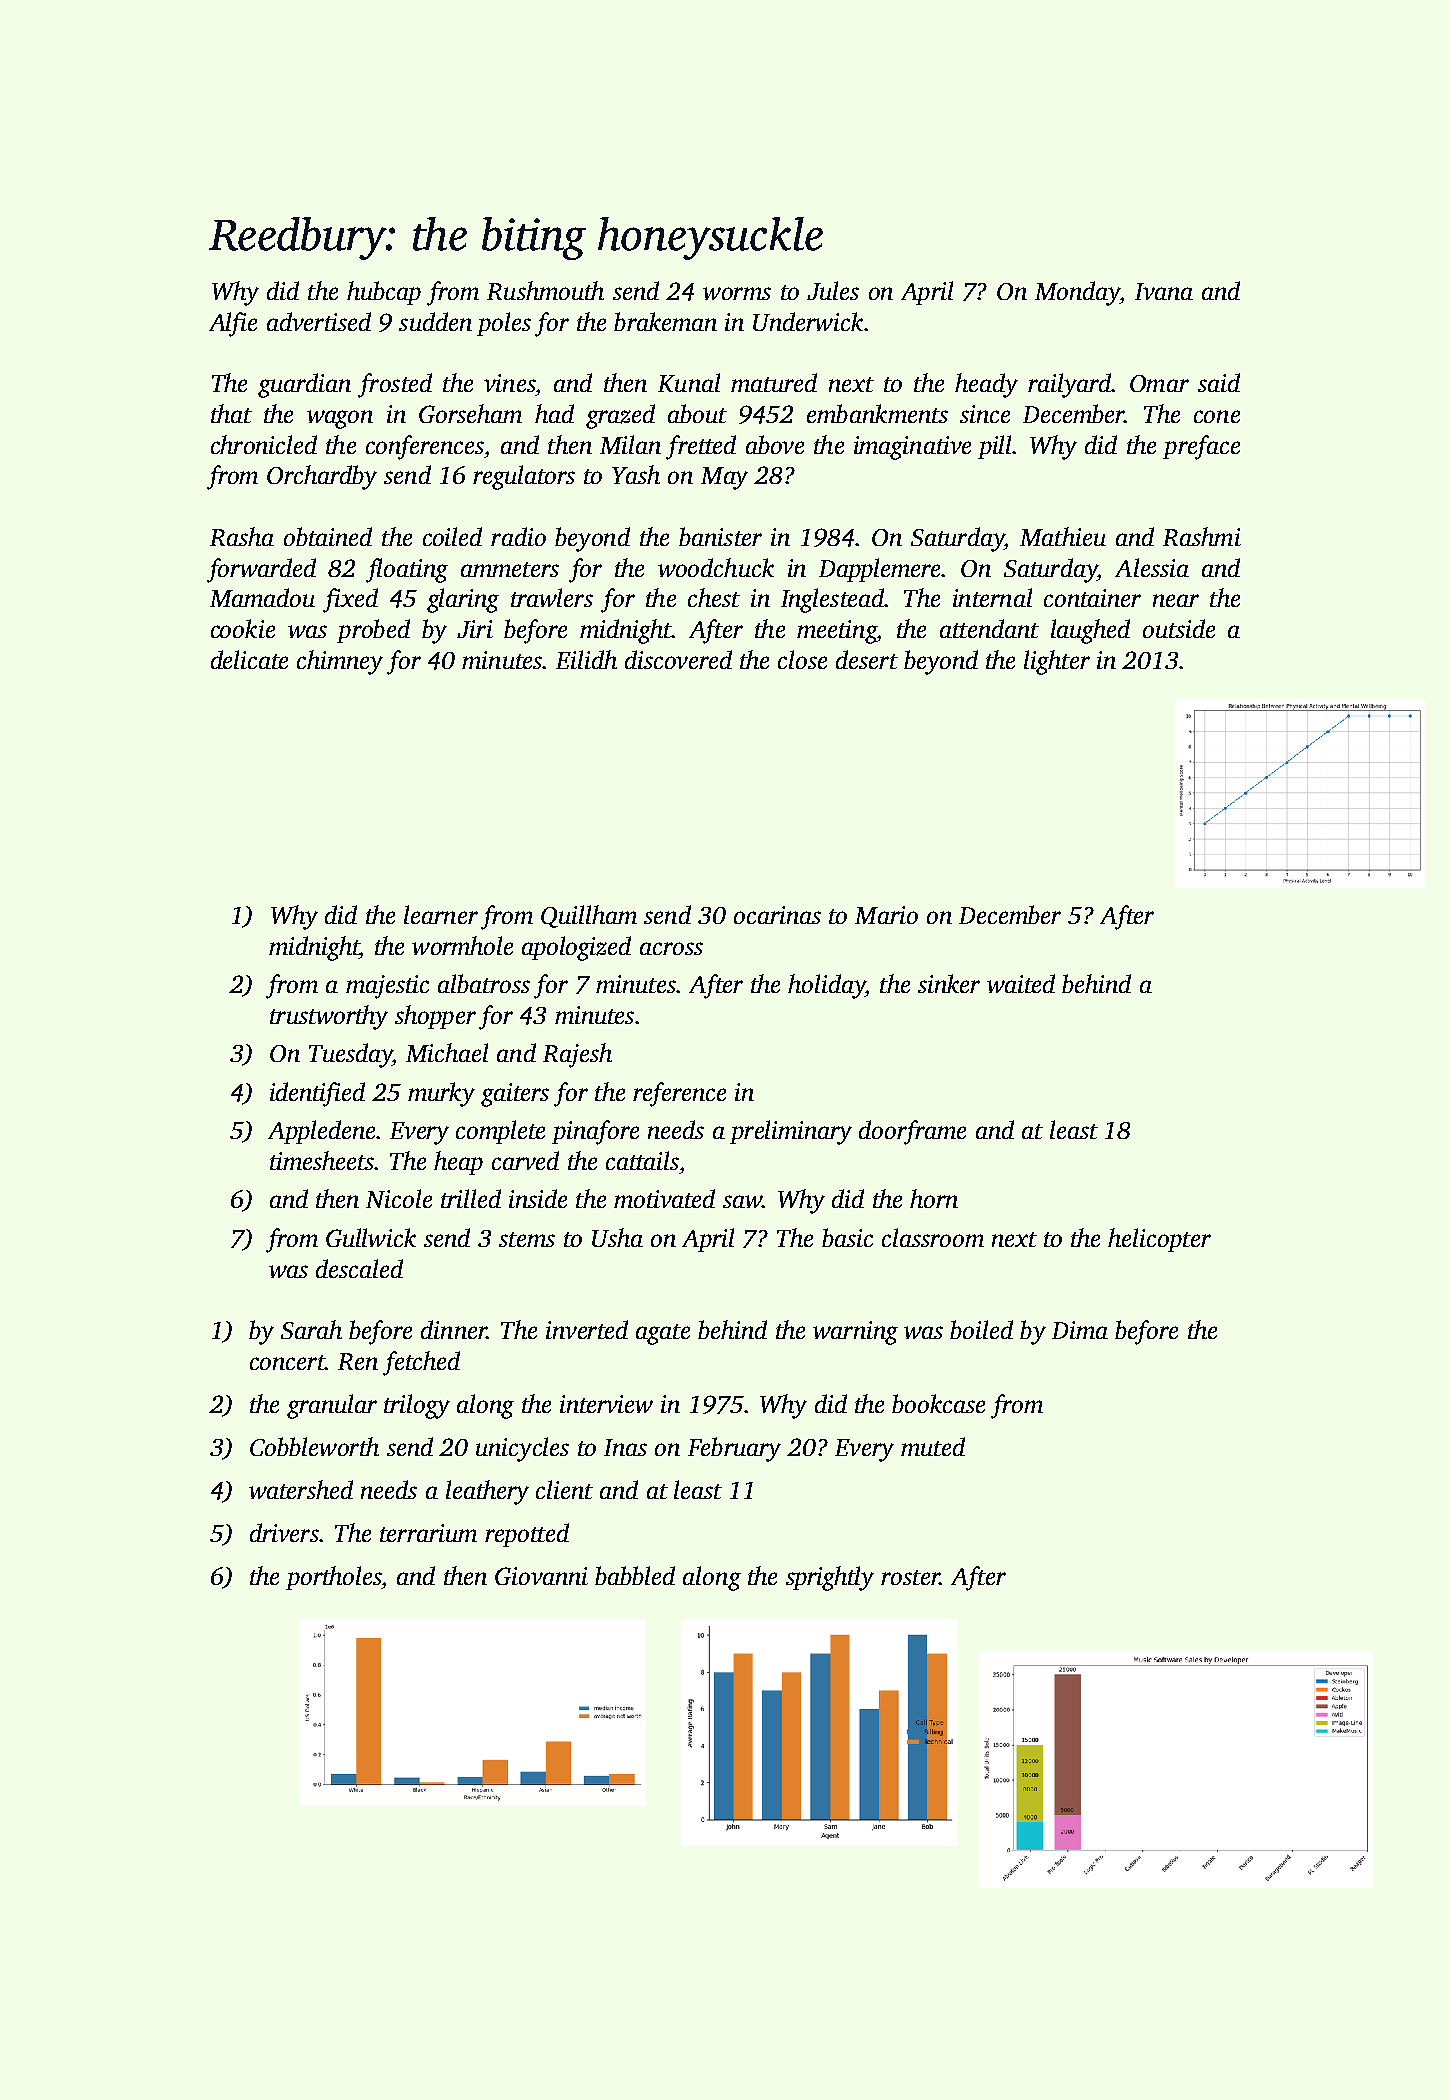  I want to click on Eilidh, so click(586, 659).
